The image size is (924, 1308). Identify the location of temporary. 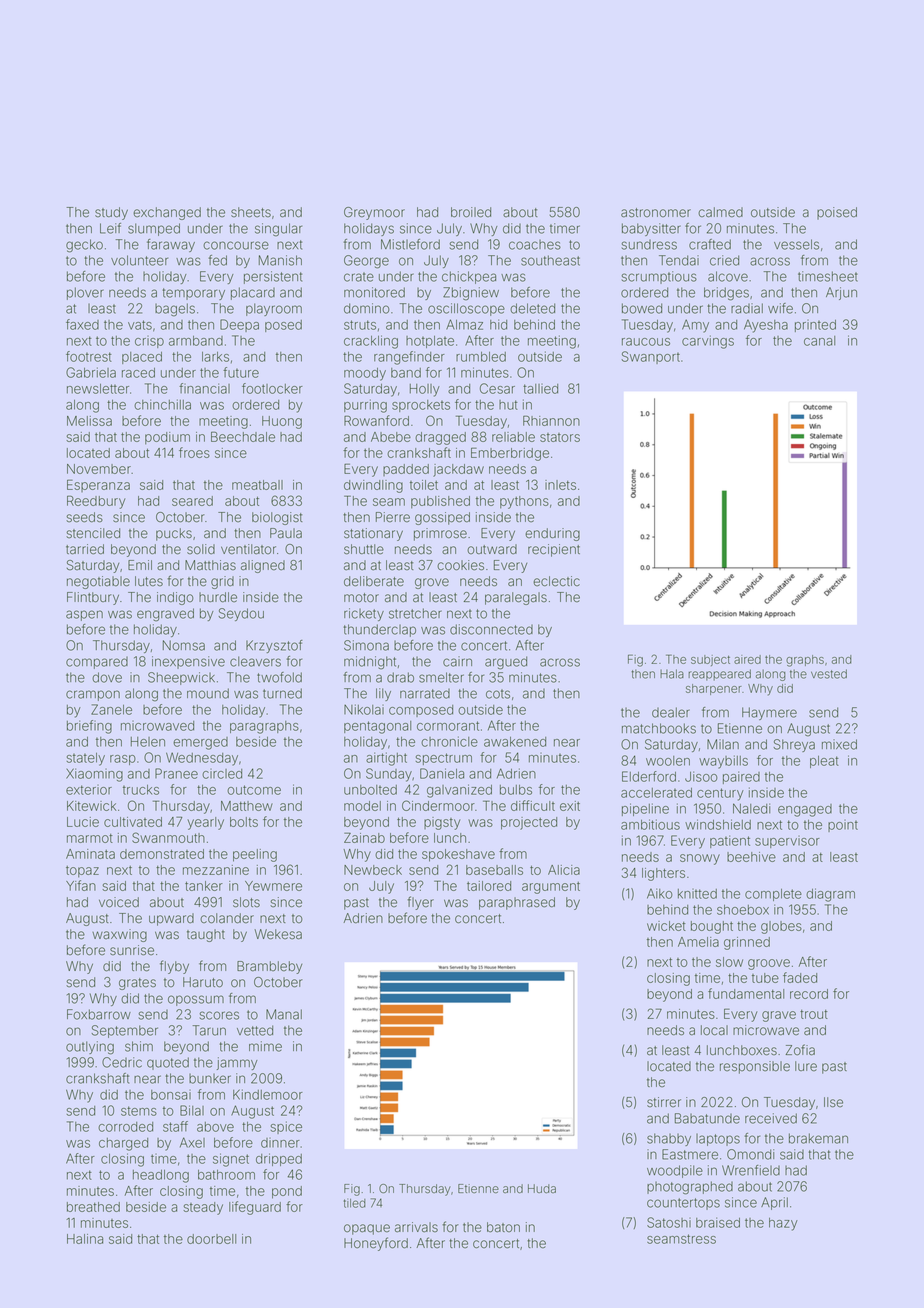
(194, 294).
